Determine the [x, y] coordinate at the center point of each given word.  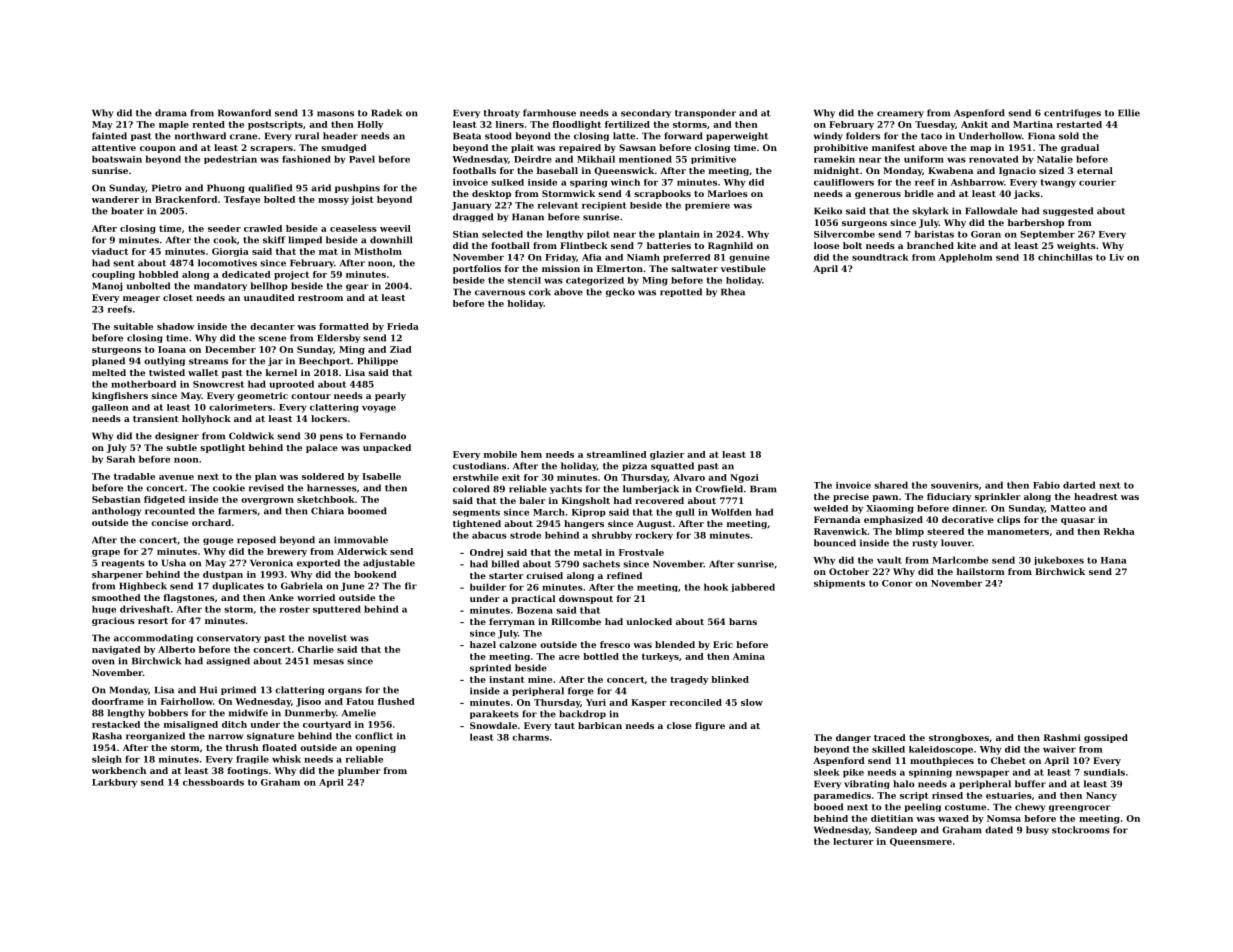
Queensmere [921, 842]
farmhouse [549, 113]
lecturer [853, 841]
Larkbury [114, 783]
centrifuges [1072, 113]
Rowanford [244, 113]
